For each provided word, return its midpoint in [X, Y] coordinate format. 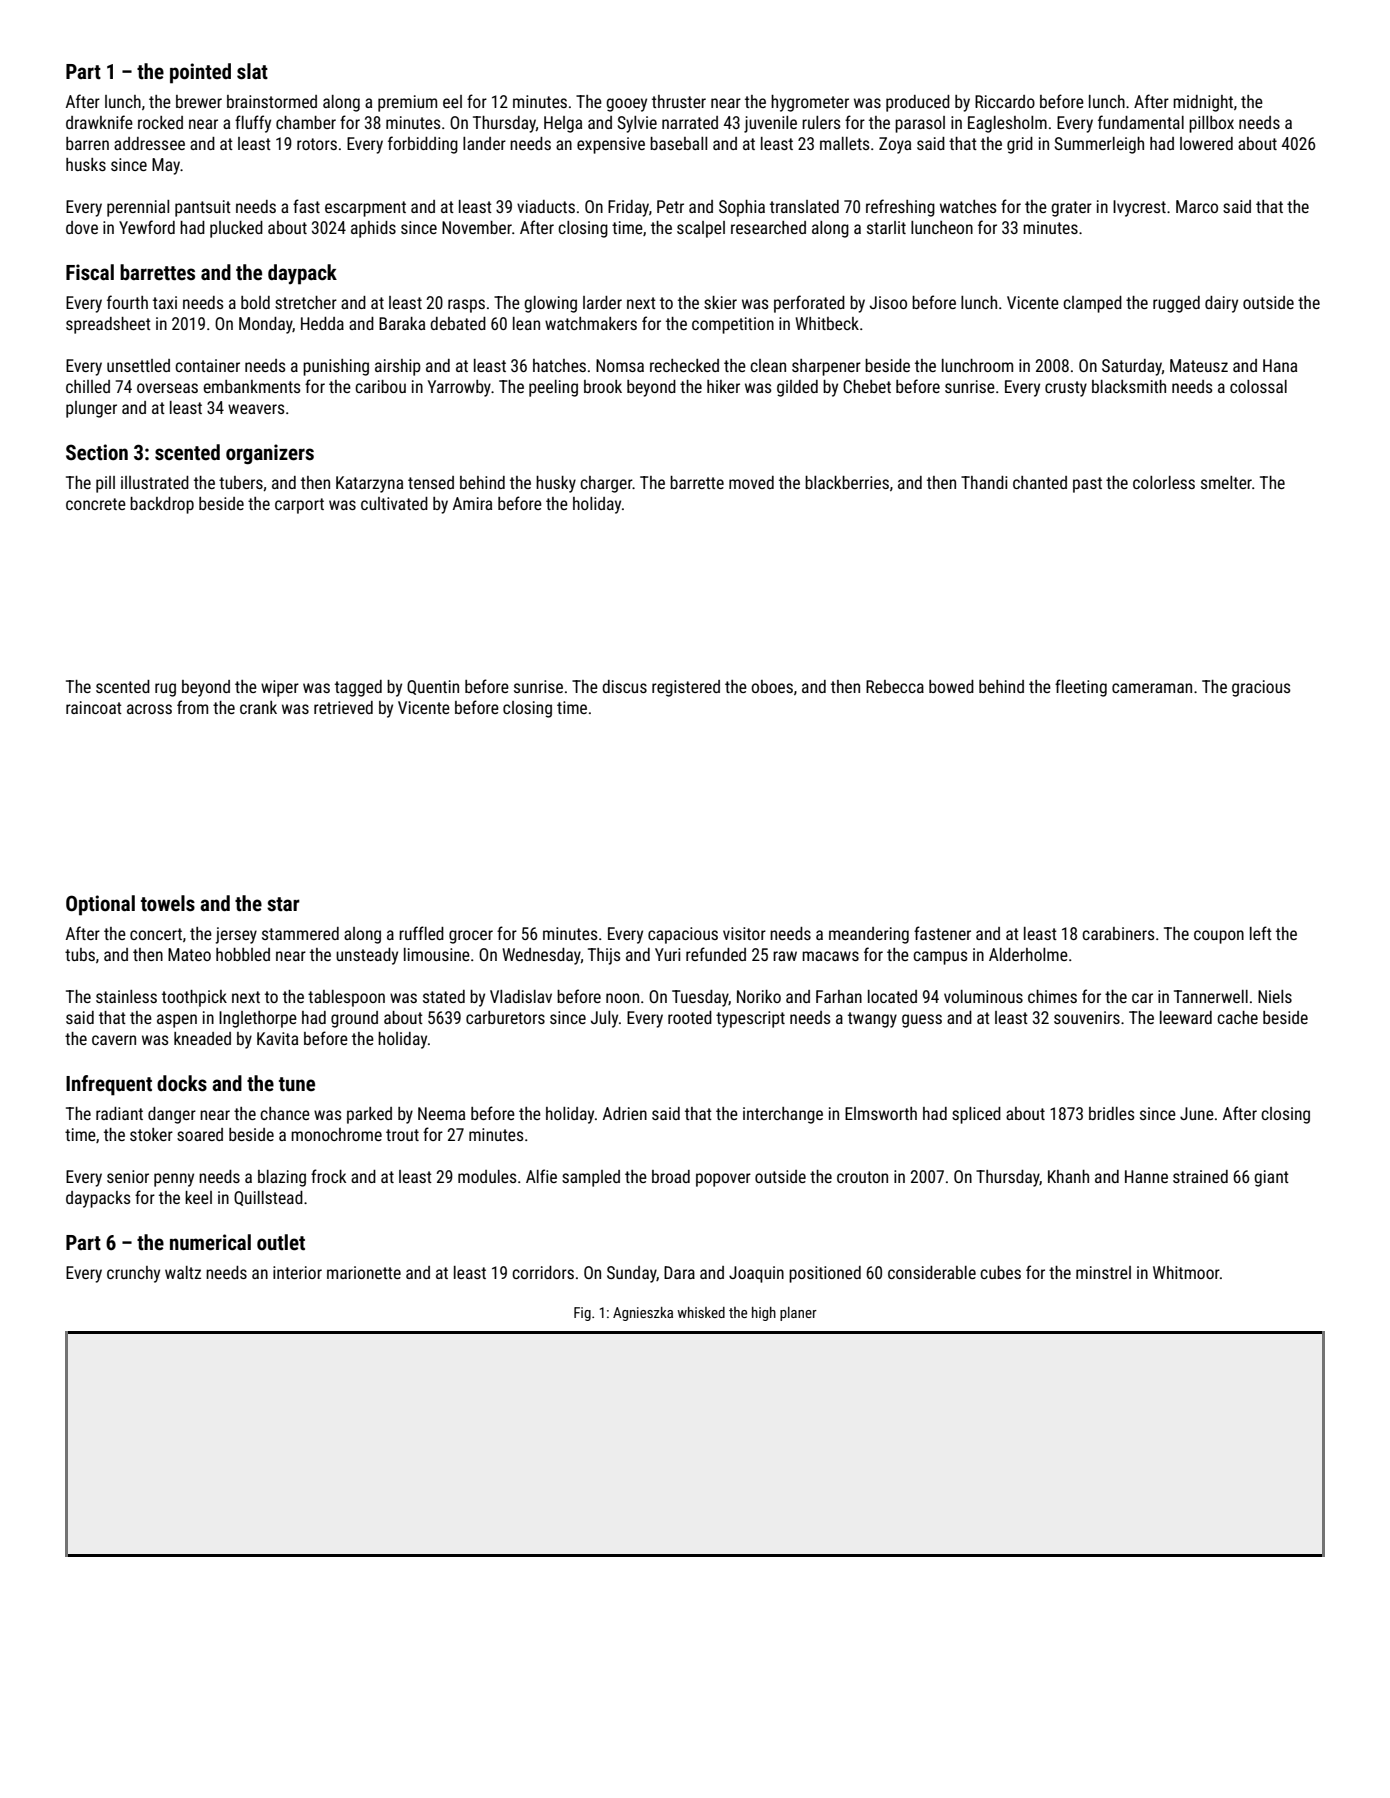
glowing [550, 304]
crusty [1066, 389]
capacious [683, 935]
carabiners [1118, 933]
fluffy [253, 124]
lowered [1206, 143]
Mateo [189, 954]
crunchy [133, 1274]
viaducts [546, 206]
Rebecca [895, 686]
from [192, 707]
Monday [266, 325]
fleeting [1081, 688]
